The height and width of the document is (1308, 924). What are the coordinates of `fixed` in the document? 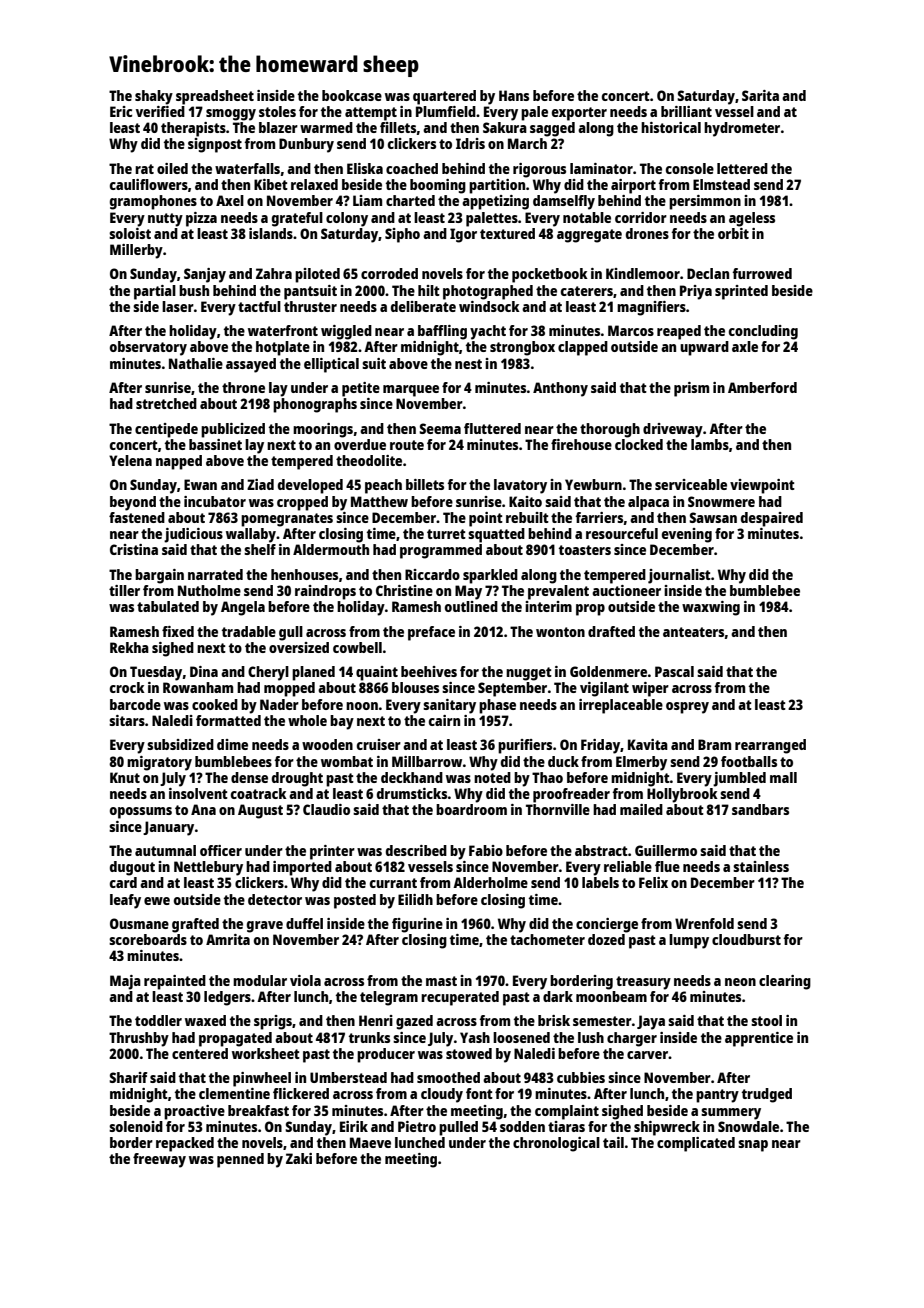 It's located at (178, 631).
